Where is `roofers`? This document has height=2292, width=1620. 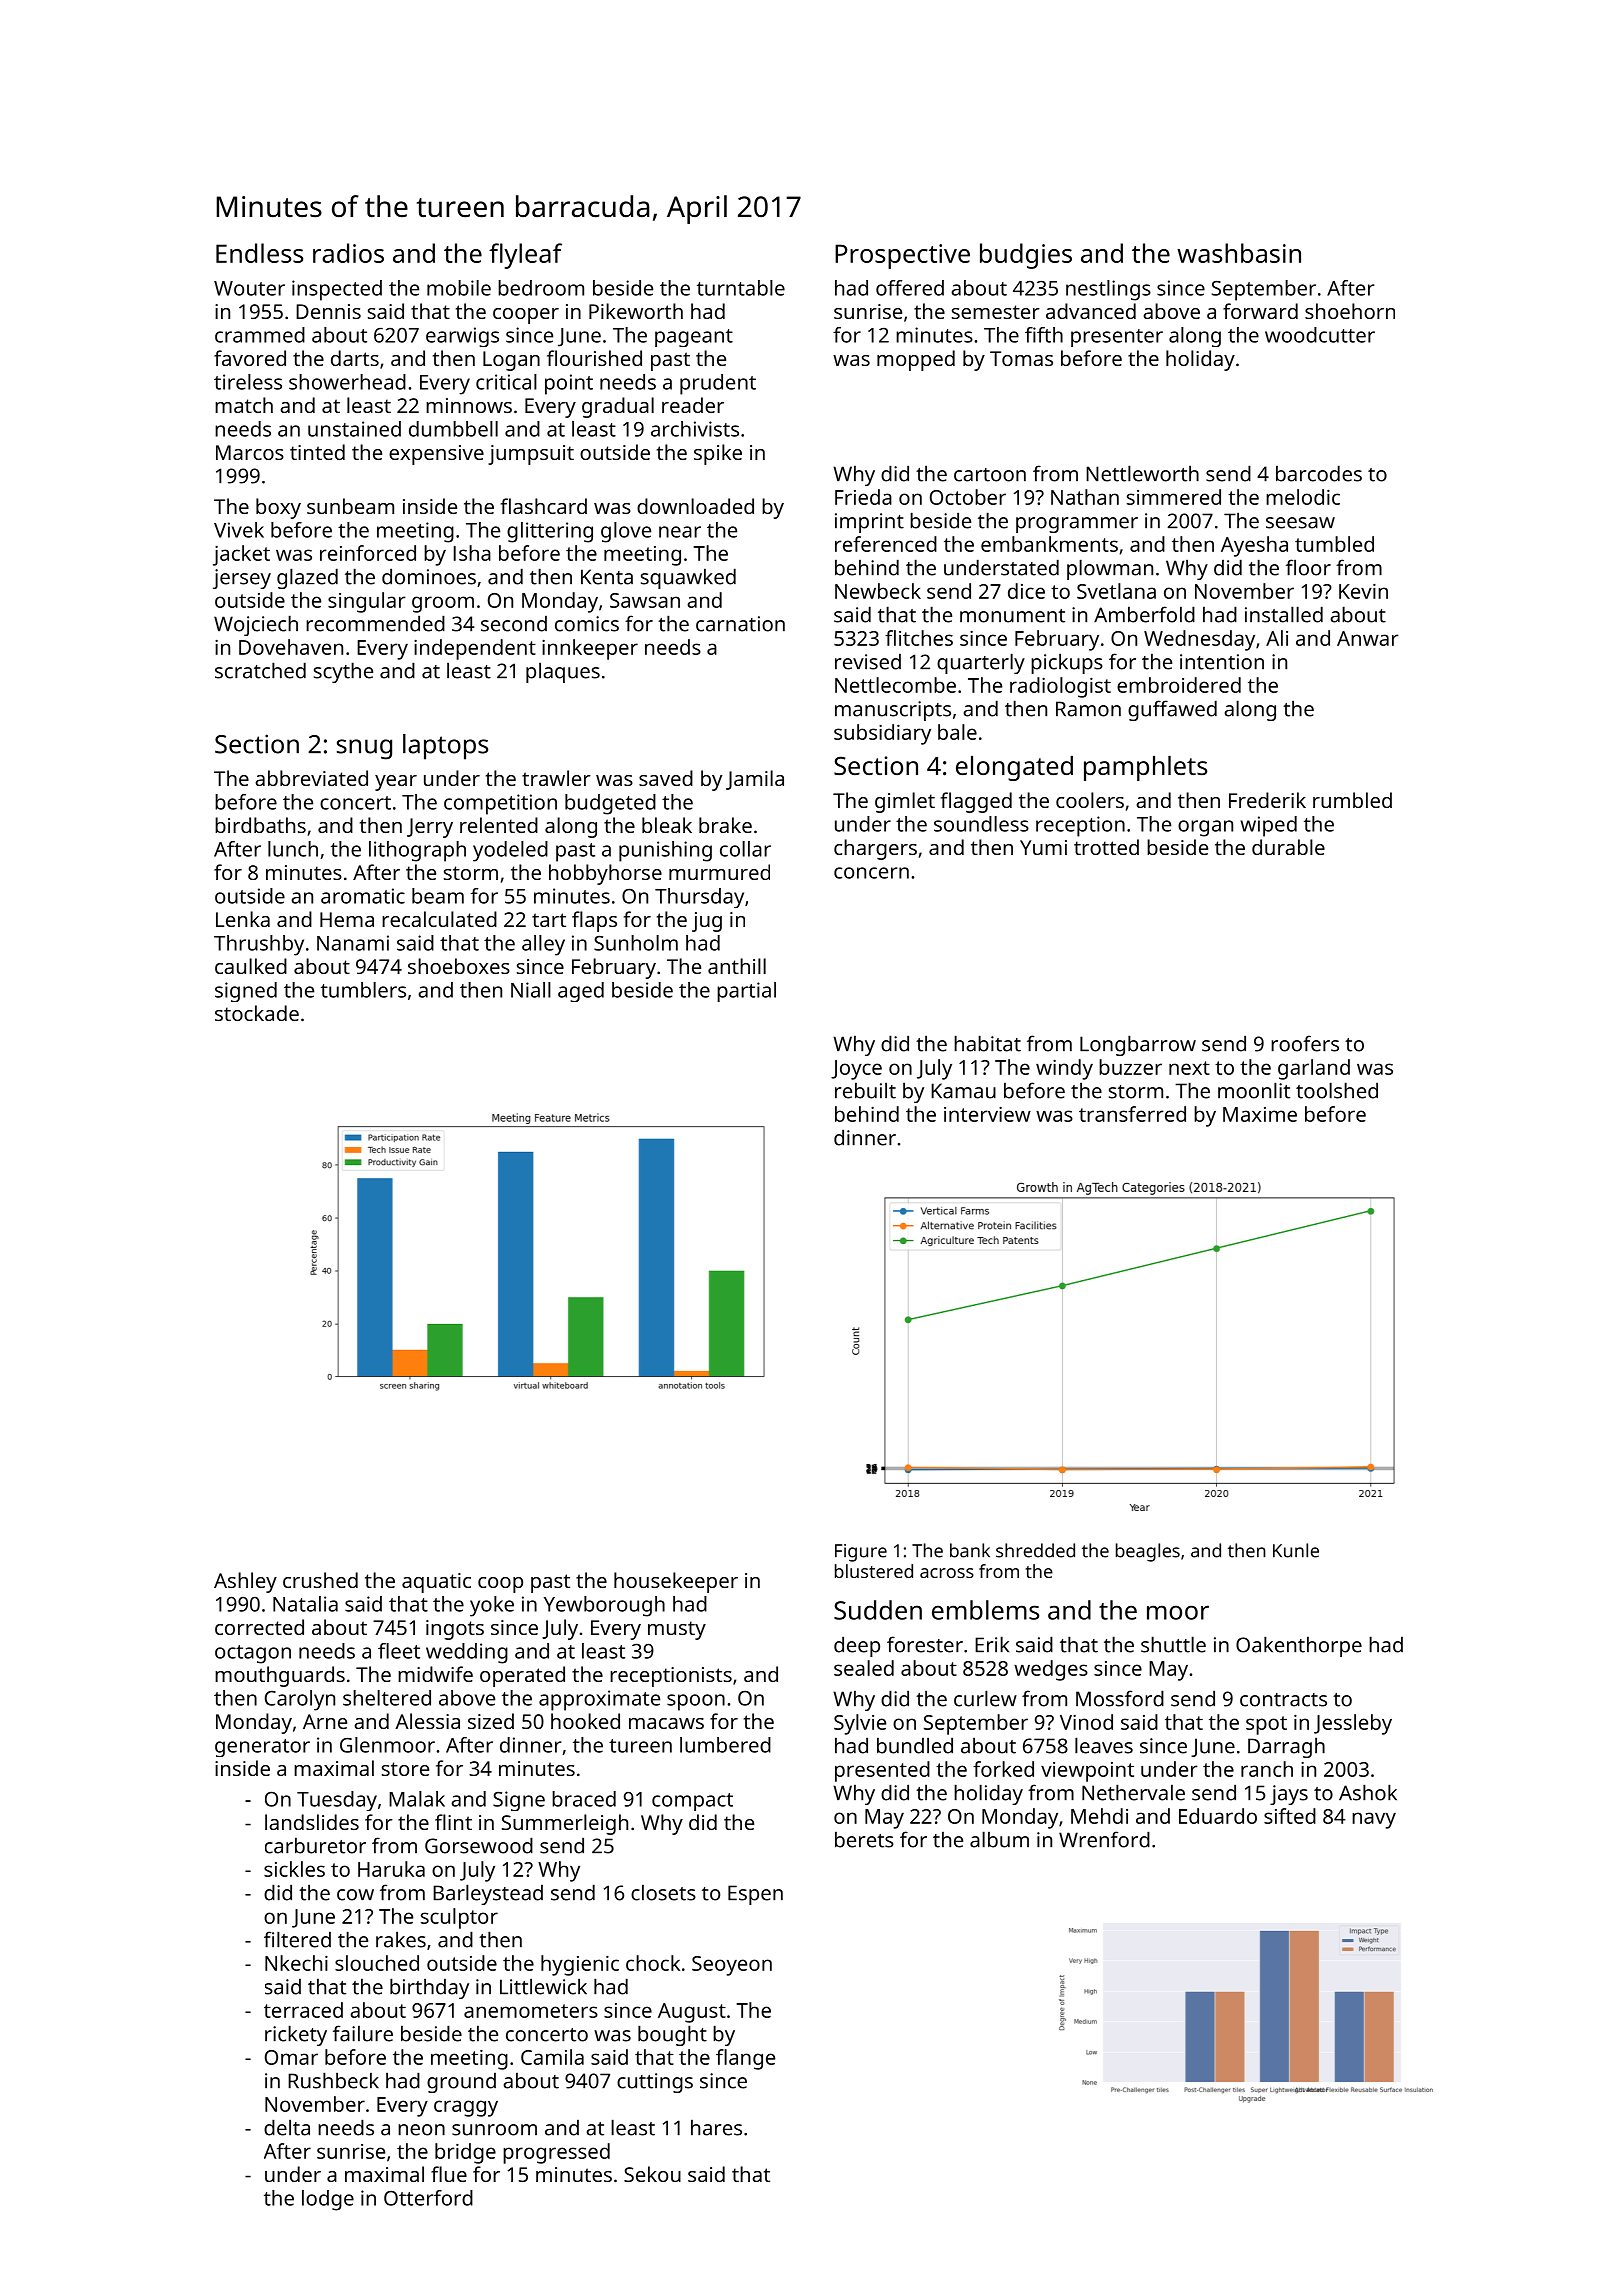 roofers is located at coordinates (1305, 1043).
